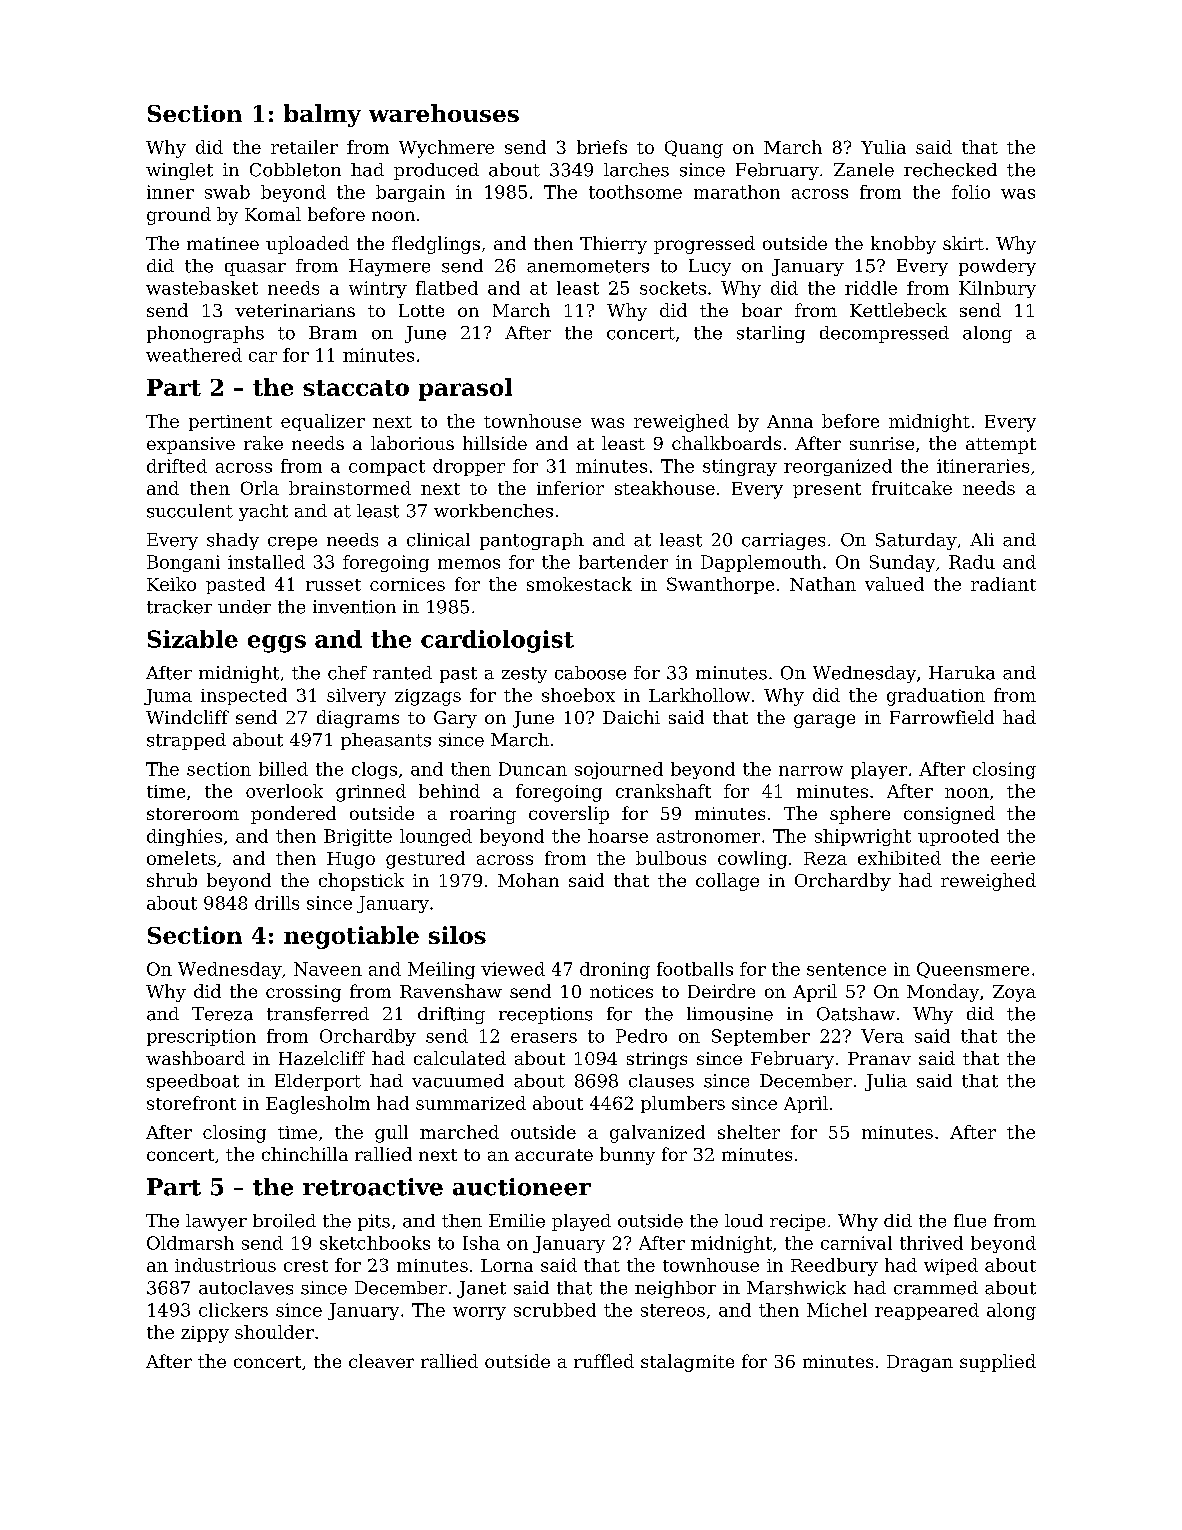  What do you see at coordinates (205, 1334) in the screenshot?
I see `zippy` at bounding box center [205, 1334].
